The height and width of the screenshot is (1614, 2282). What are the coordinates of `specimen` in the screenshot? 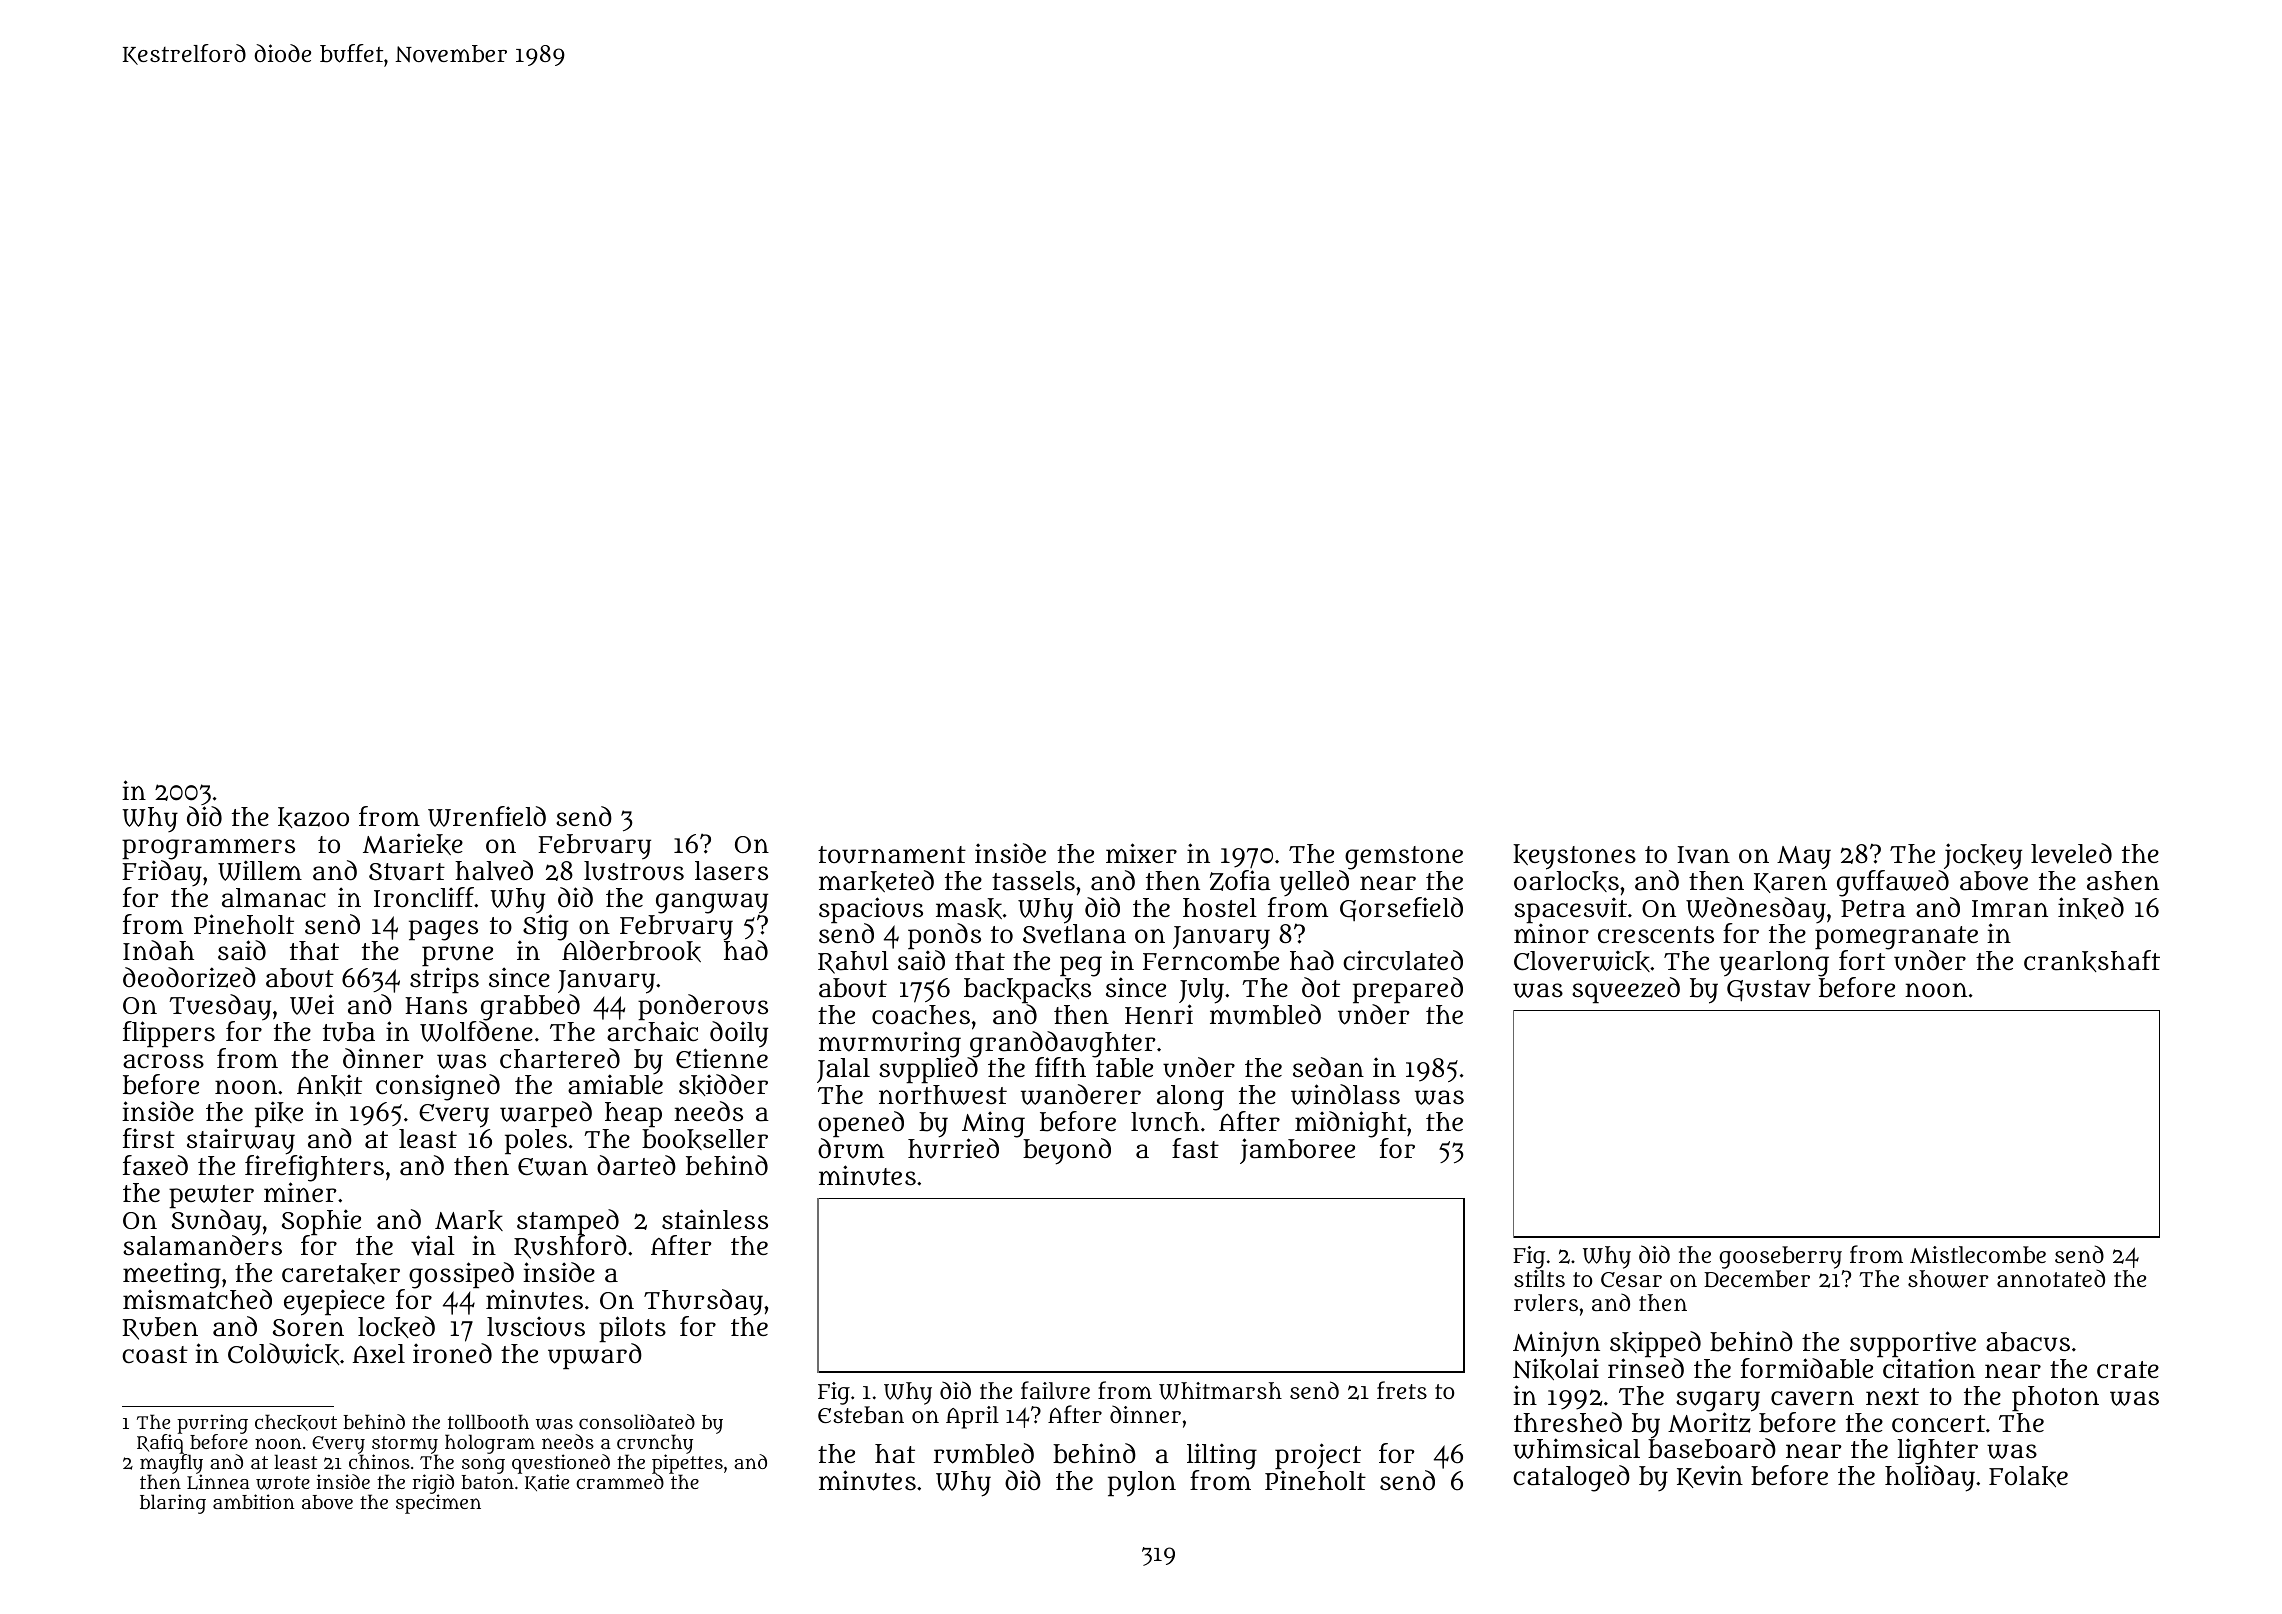 It's located at (438, 1504).
